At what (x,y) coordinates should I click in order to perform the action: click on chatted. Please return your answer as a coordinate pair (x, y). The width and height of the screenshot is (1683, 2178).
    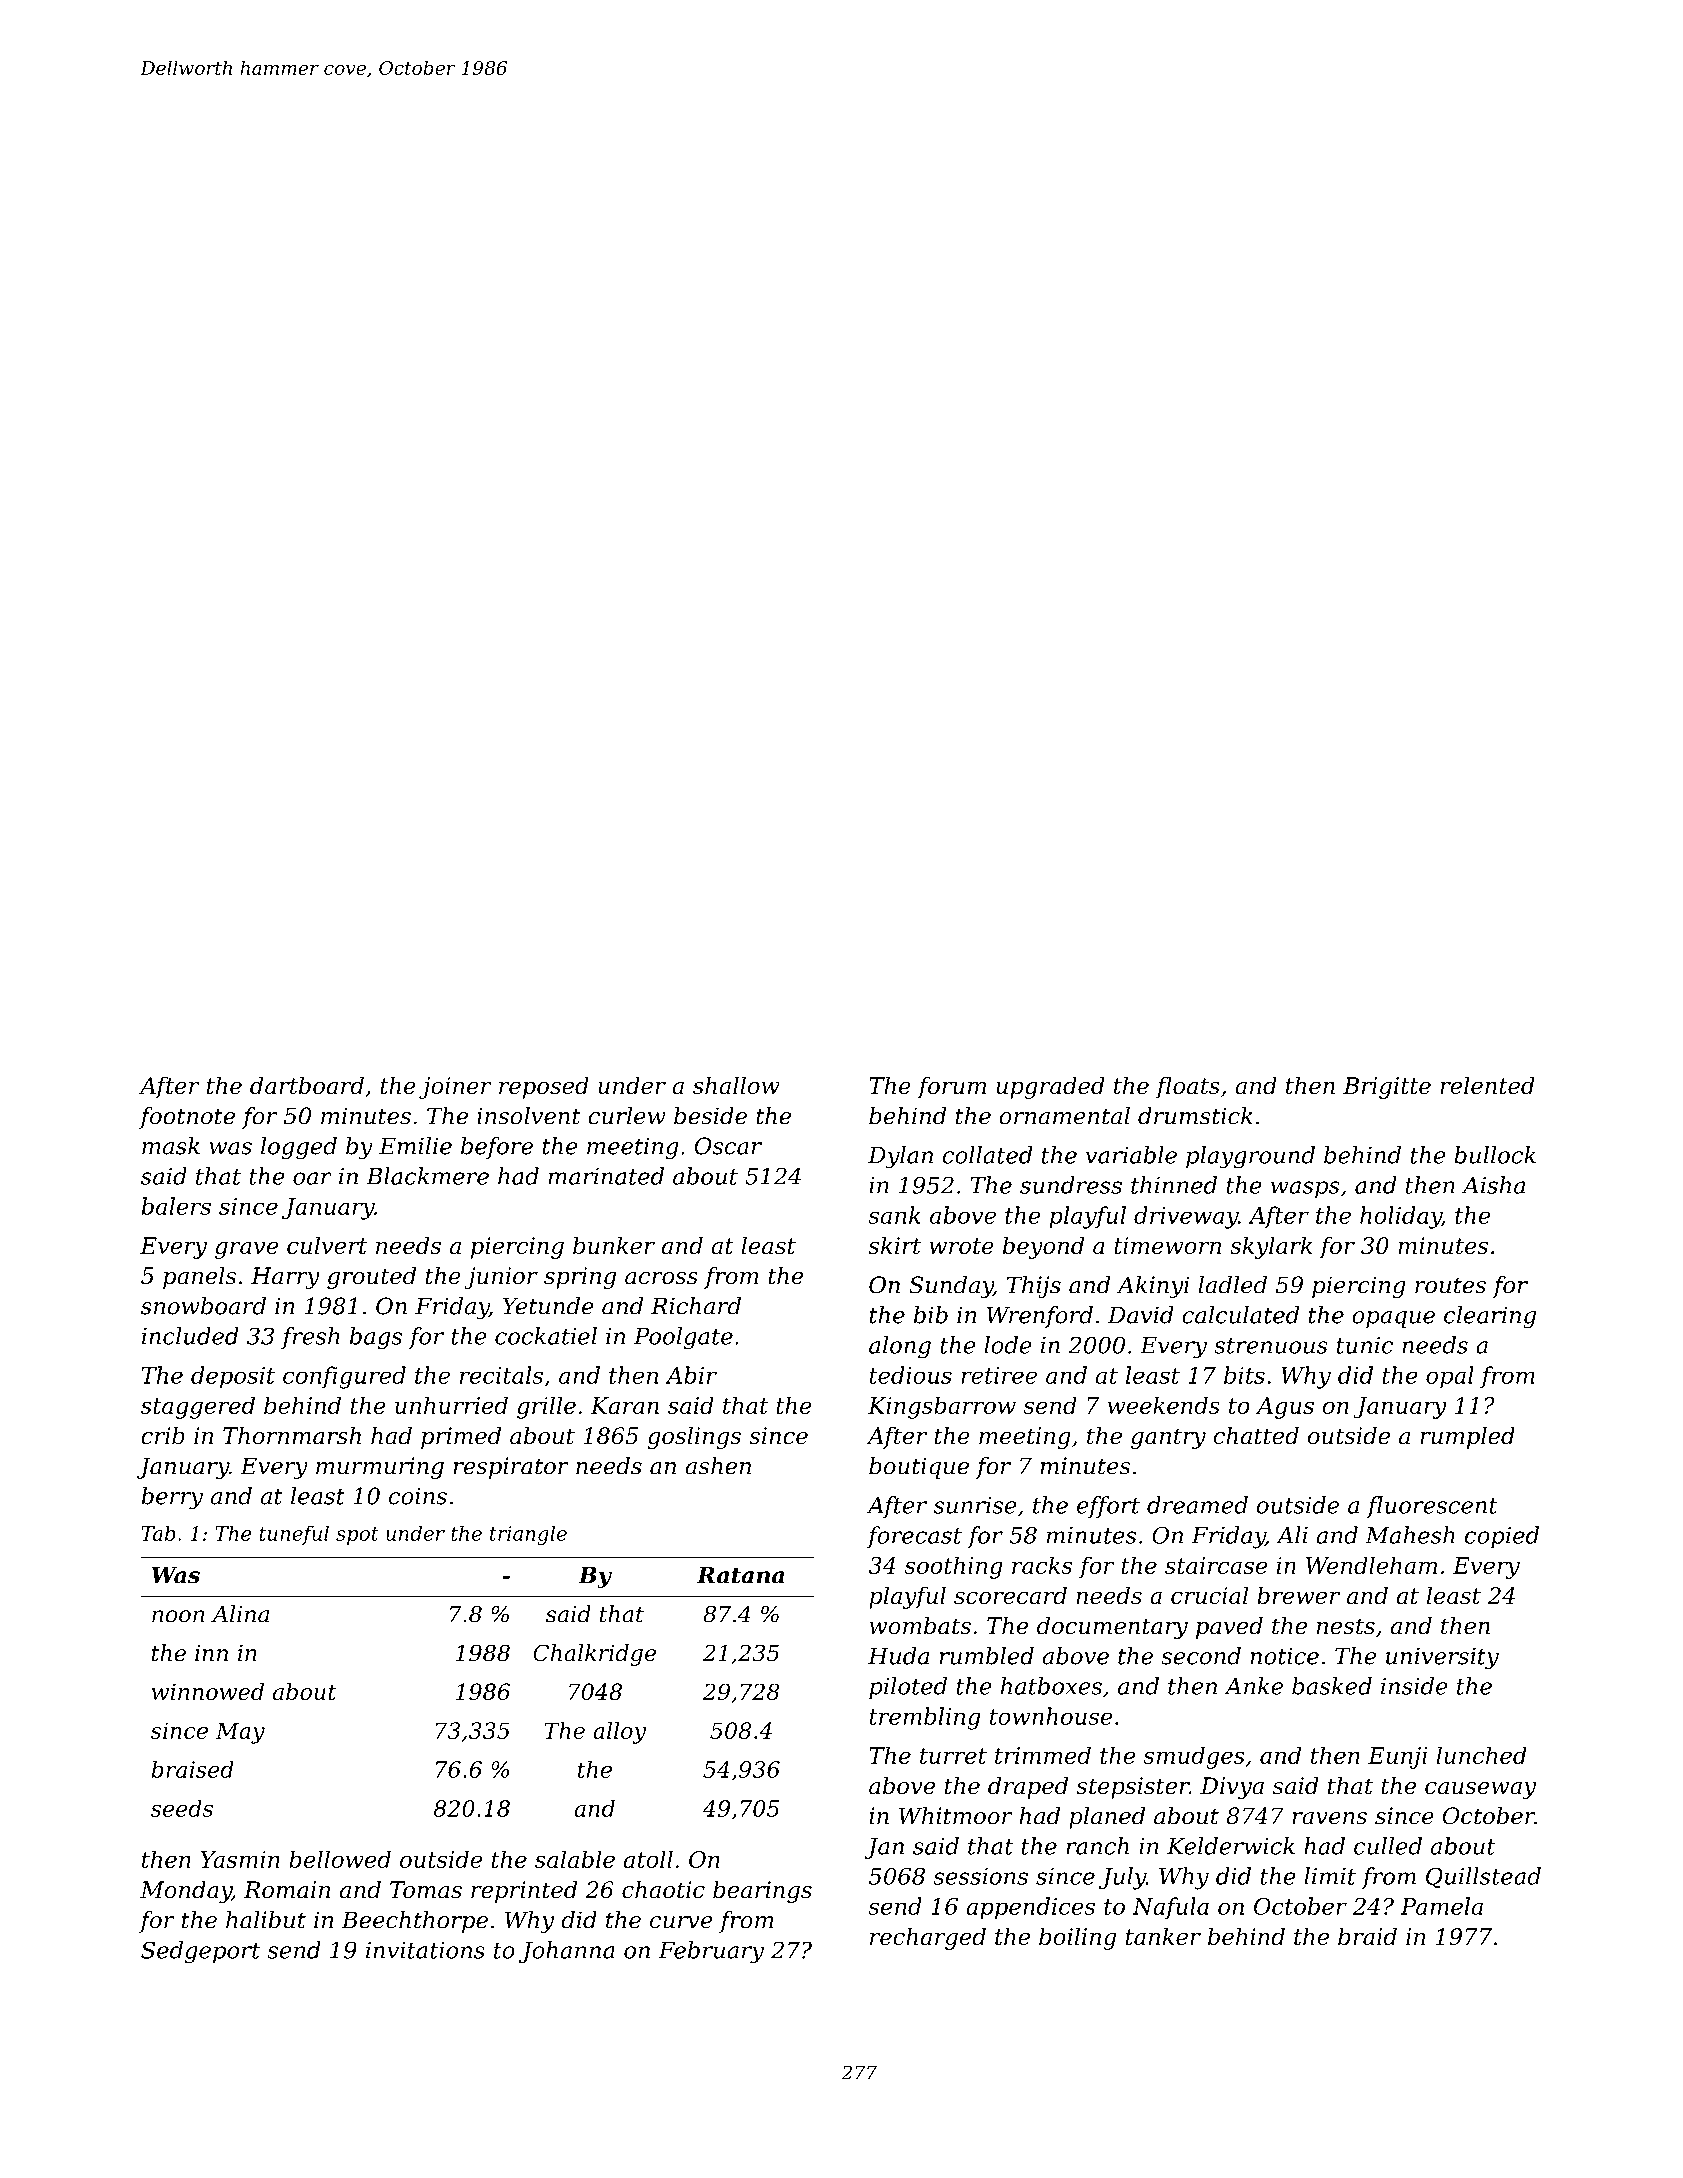
    Looking at the image, I should click on (1256, 1436).
